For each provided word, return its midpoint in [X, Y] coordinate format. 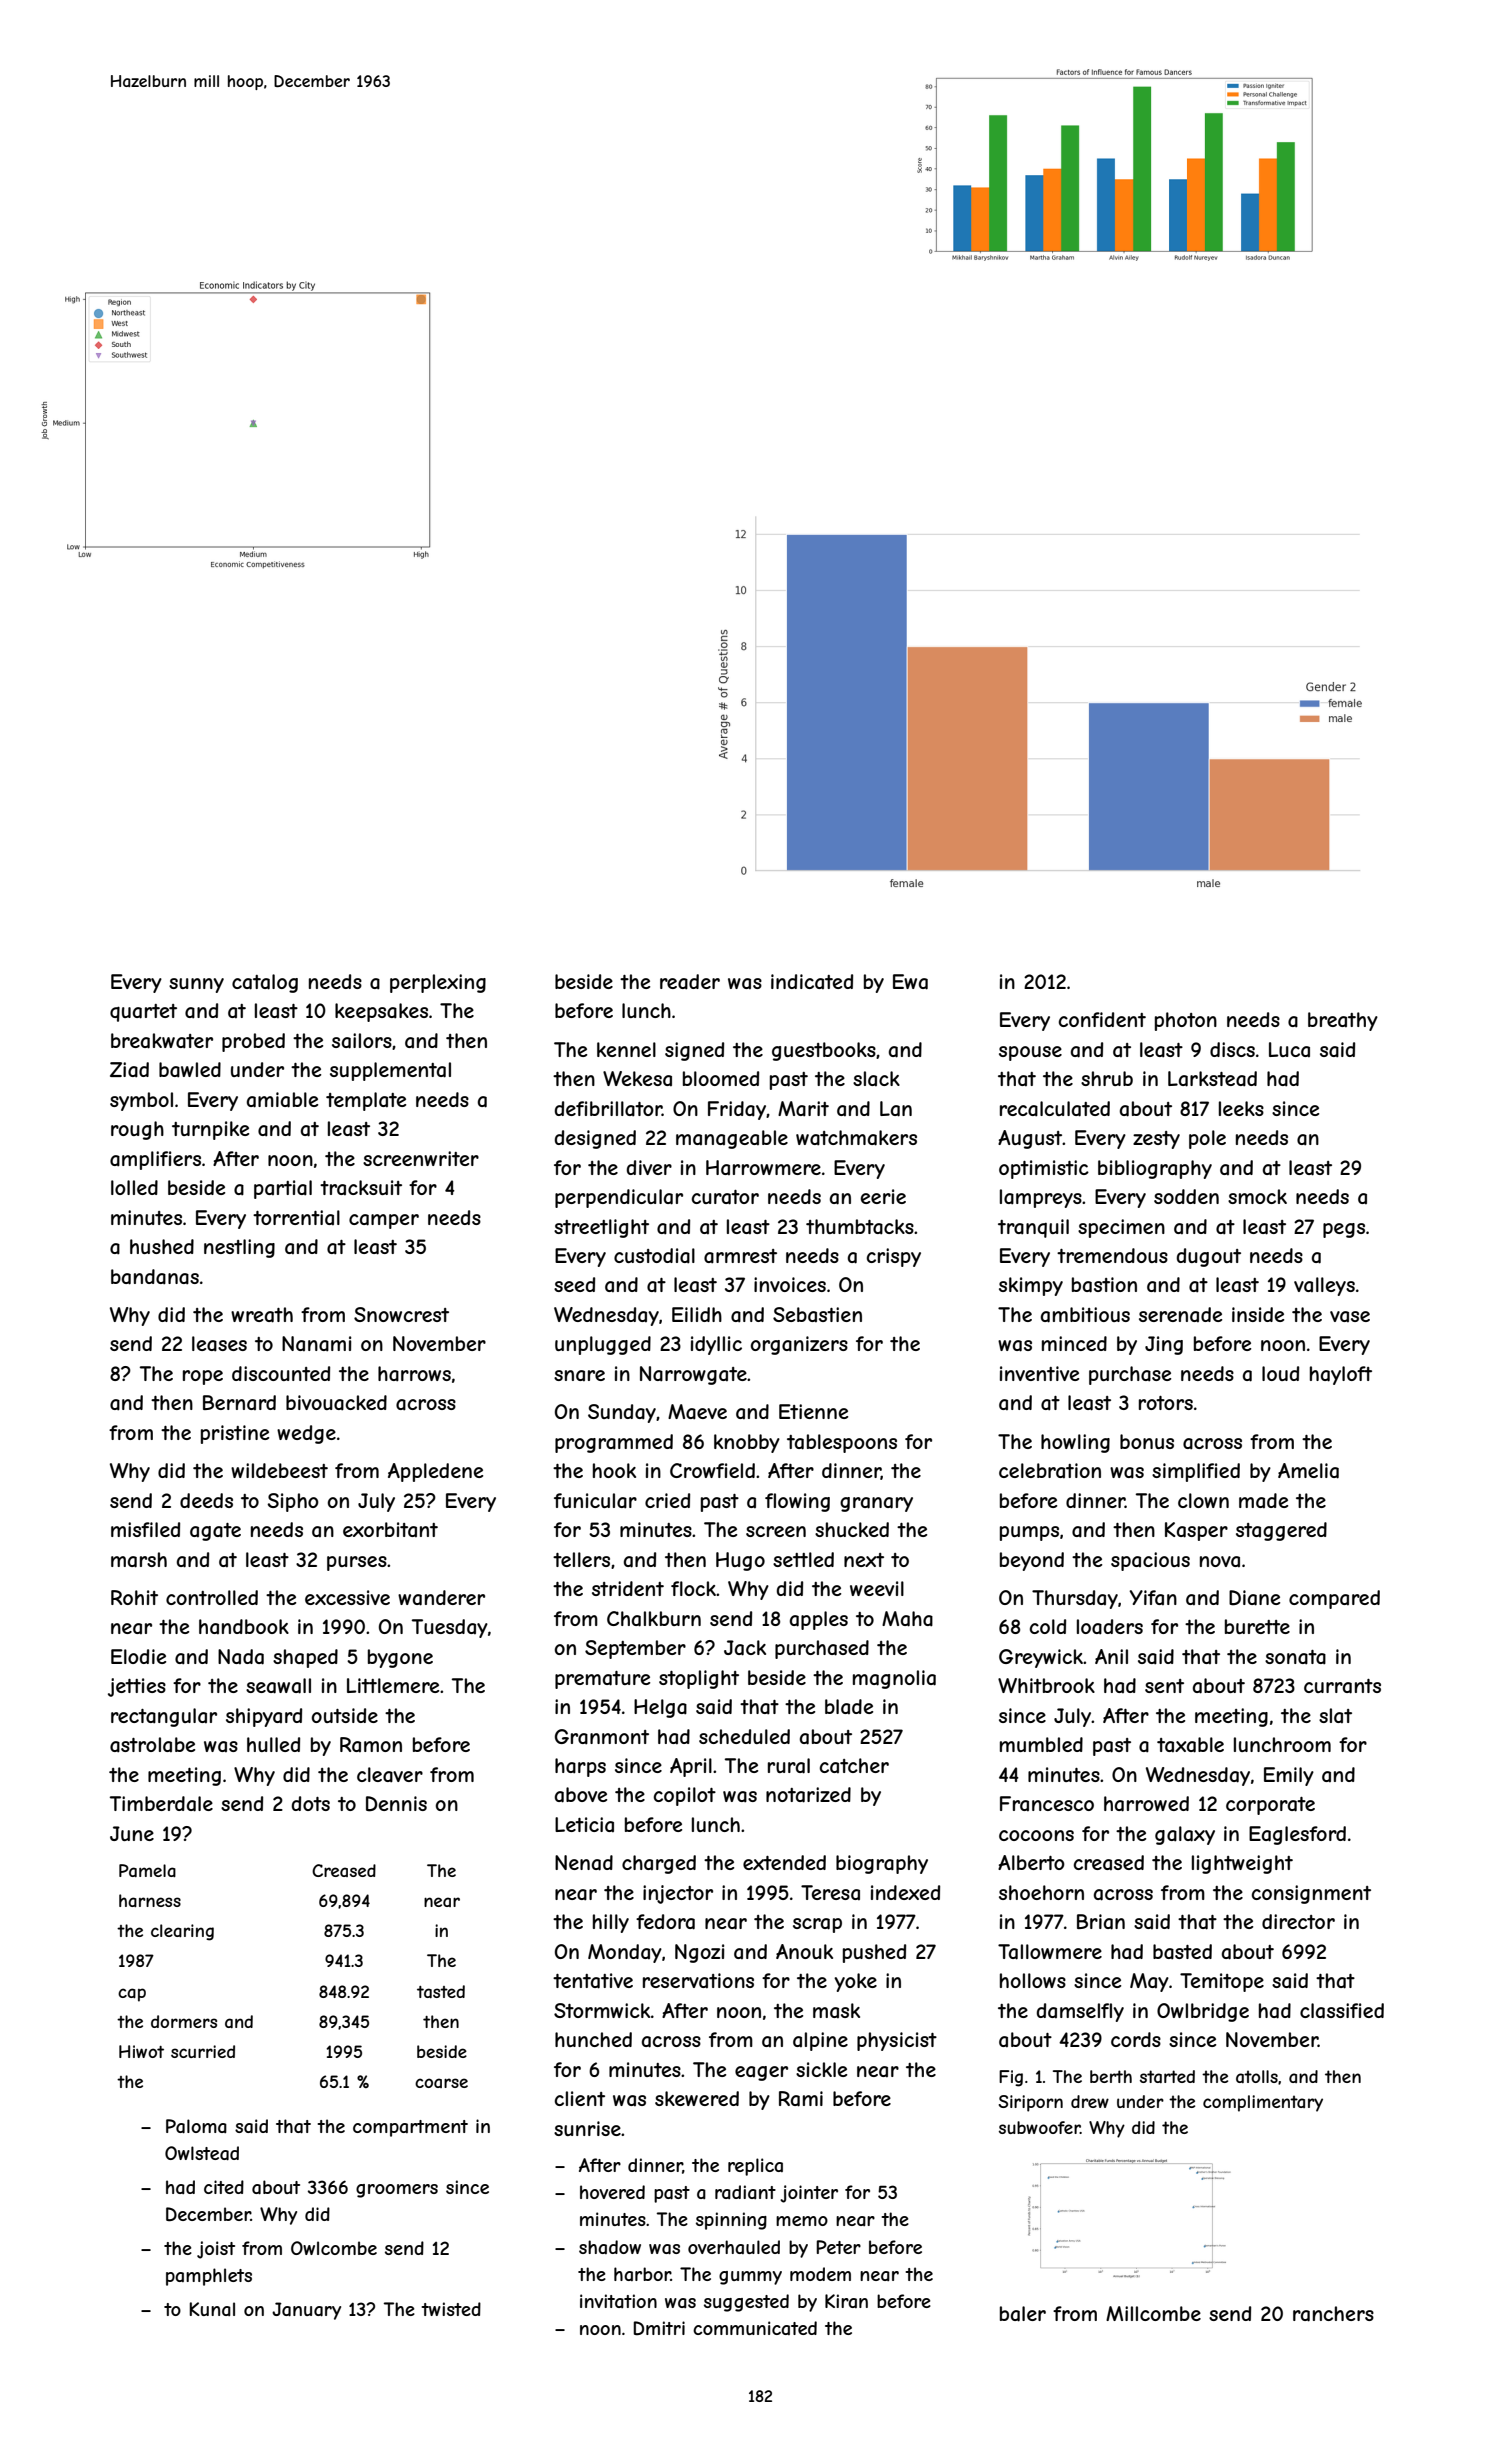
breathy [1343, 1021]
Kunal [212, 2309]
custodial [654, 1256]
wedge [306, 1434]
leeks [1241, 1108]
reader [690, 982]
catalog [265, 983]
